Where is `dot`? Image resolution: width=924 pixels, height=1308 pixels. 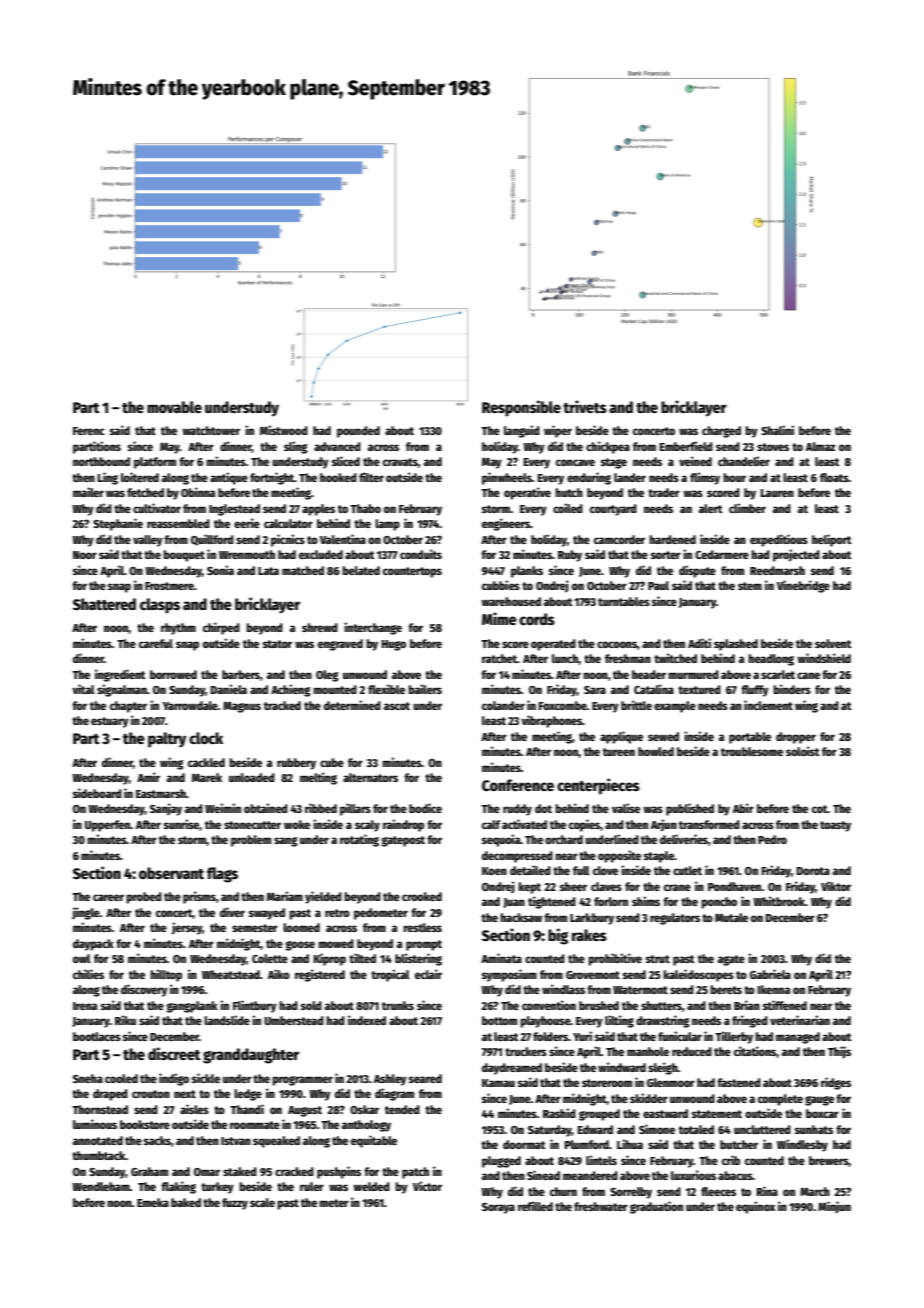 dot is located at coordinates (543, 808).
